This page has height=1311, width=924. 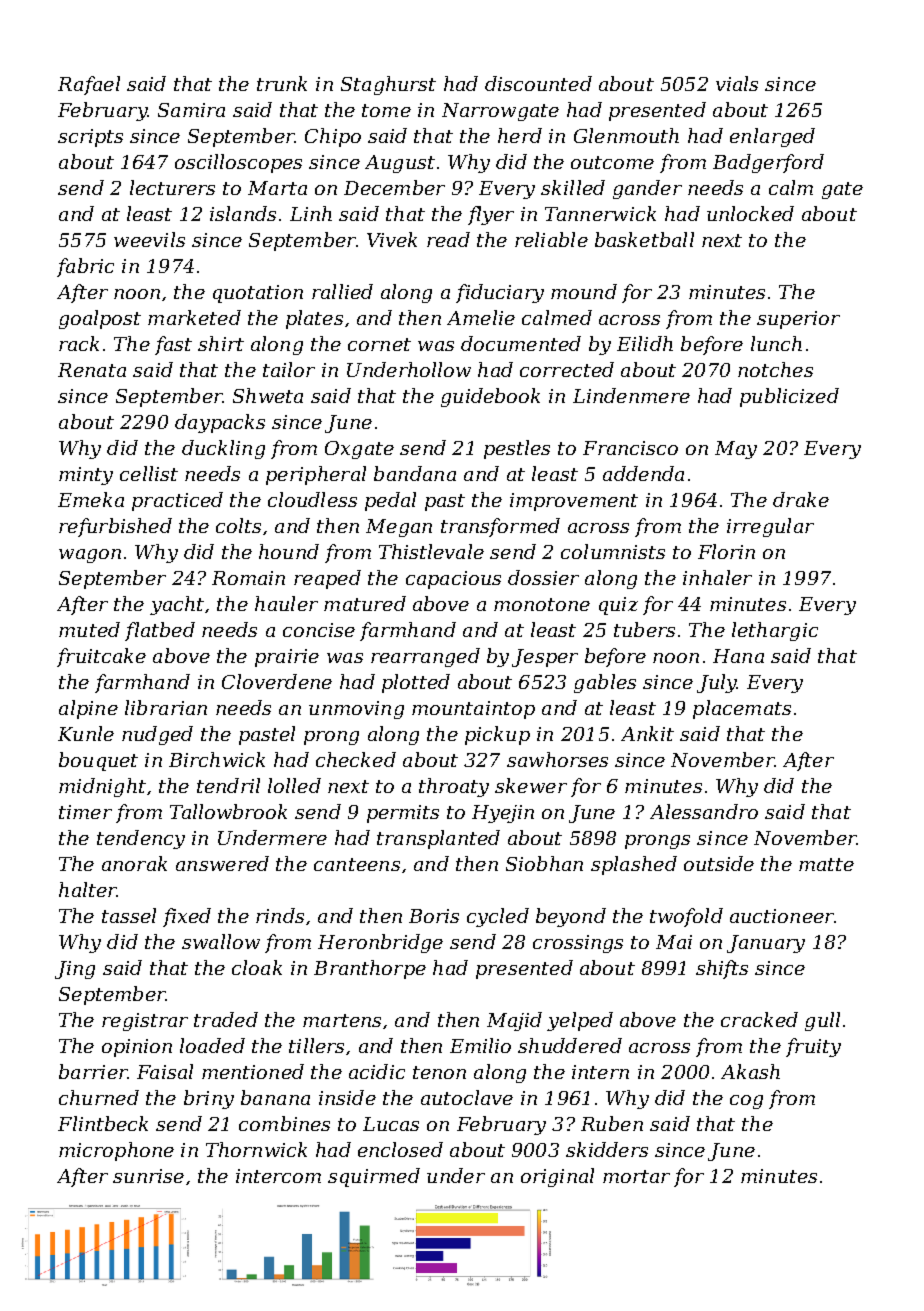 I want to click on shifts, so click(x=722, y=969).
